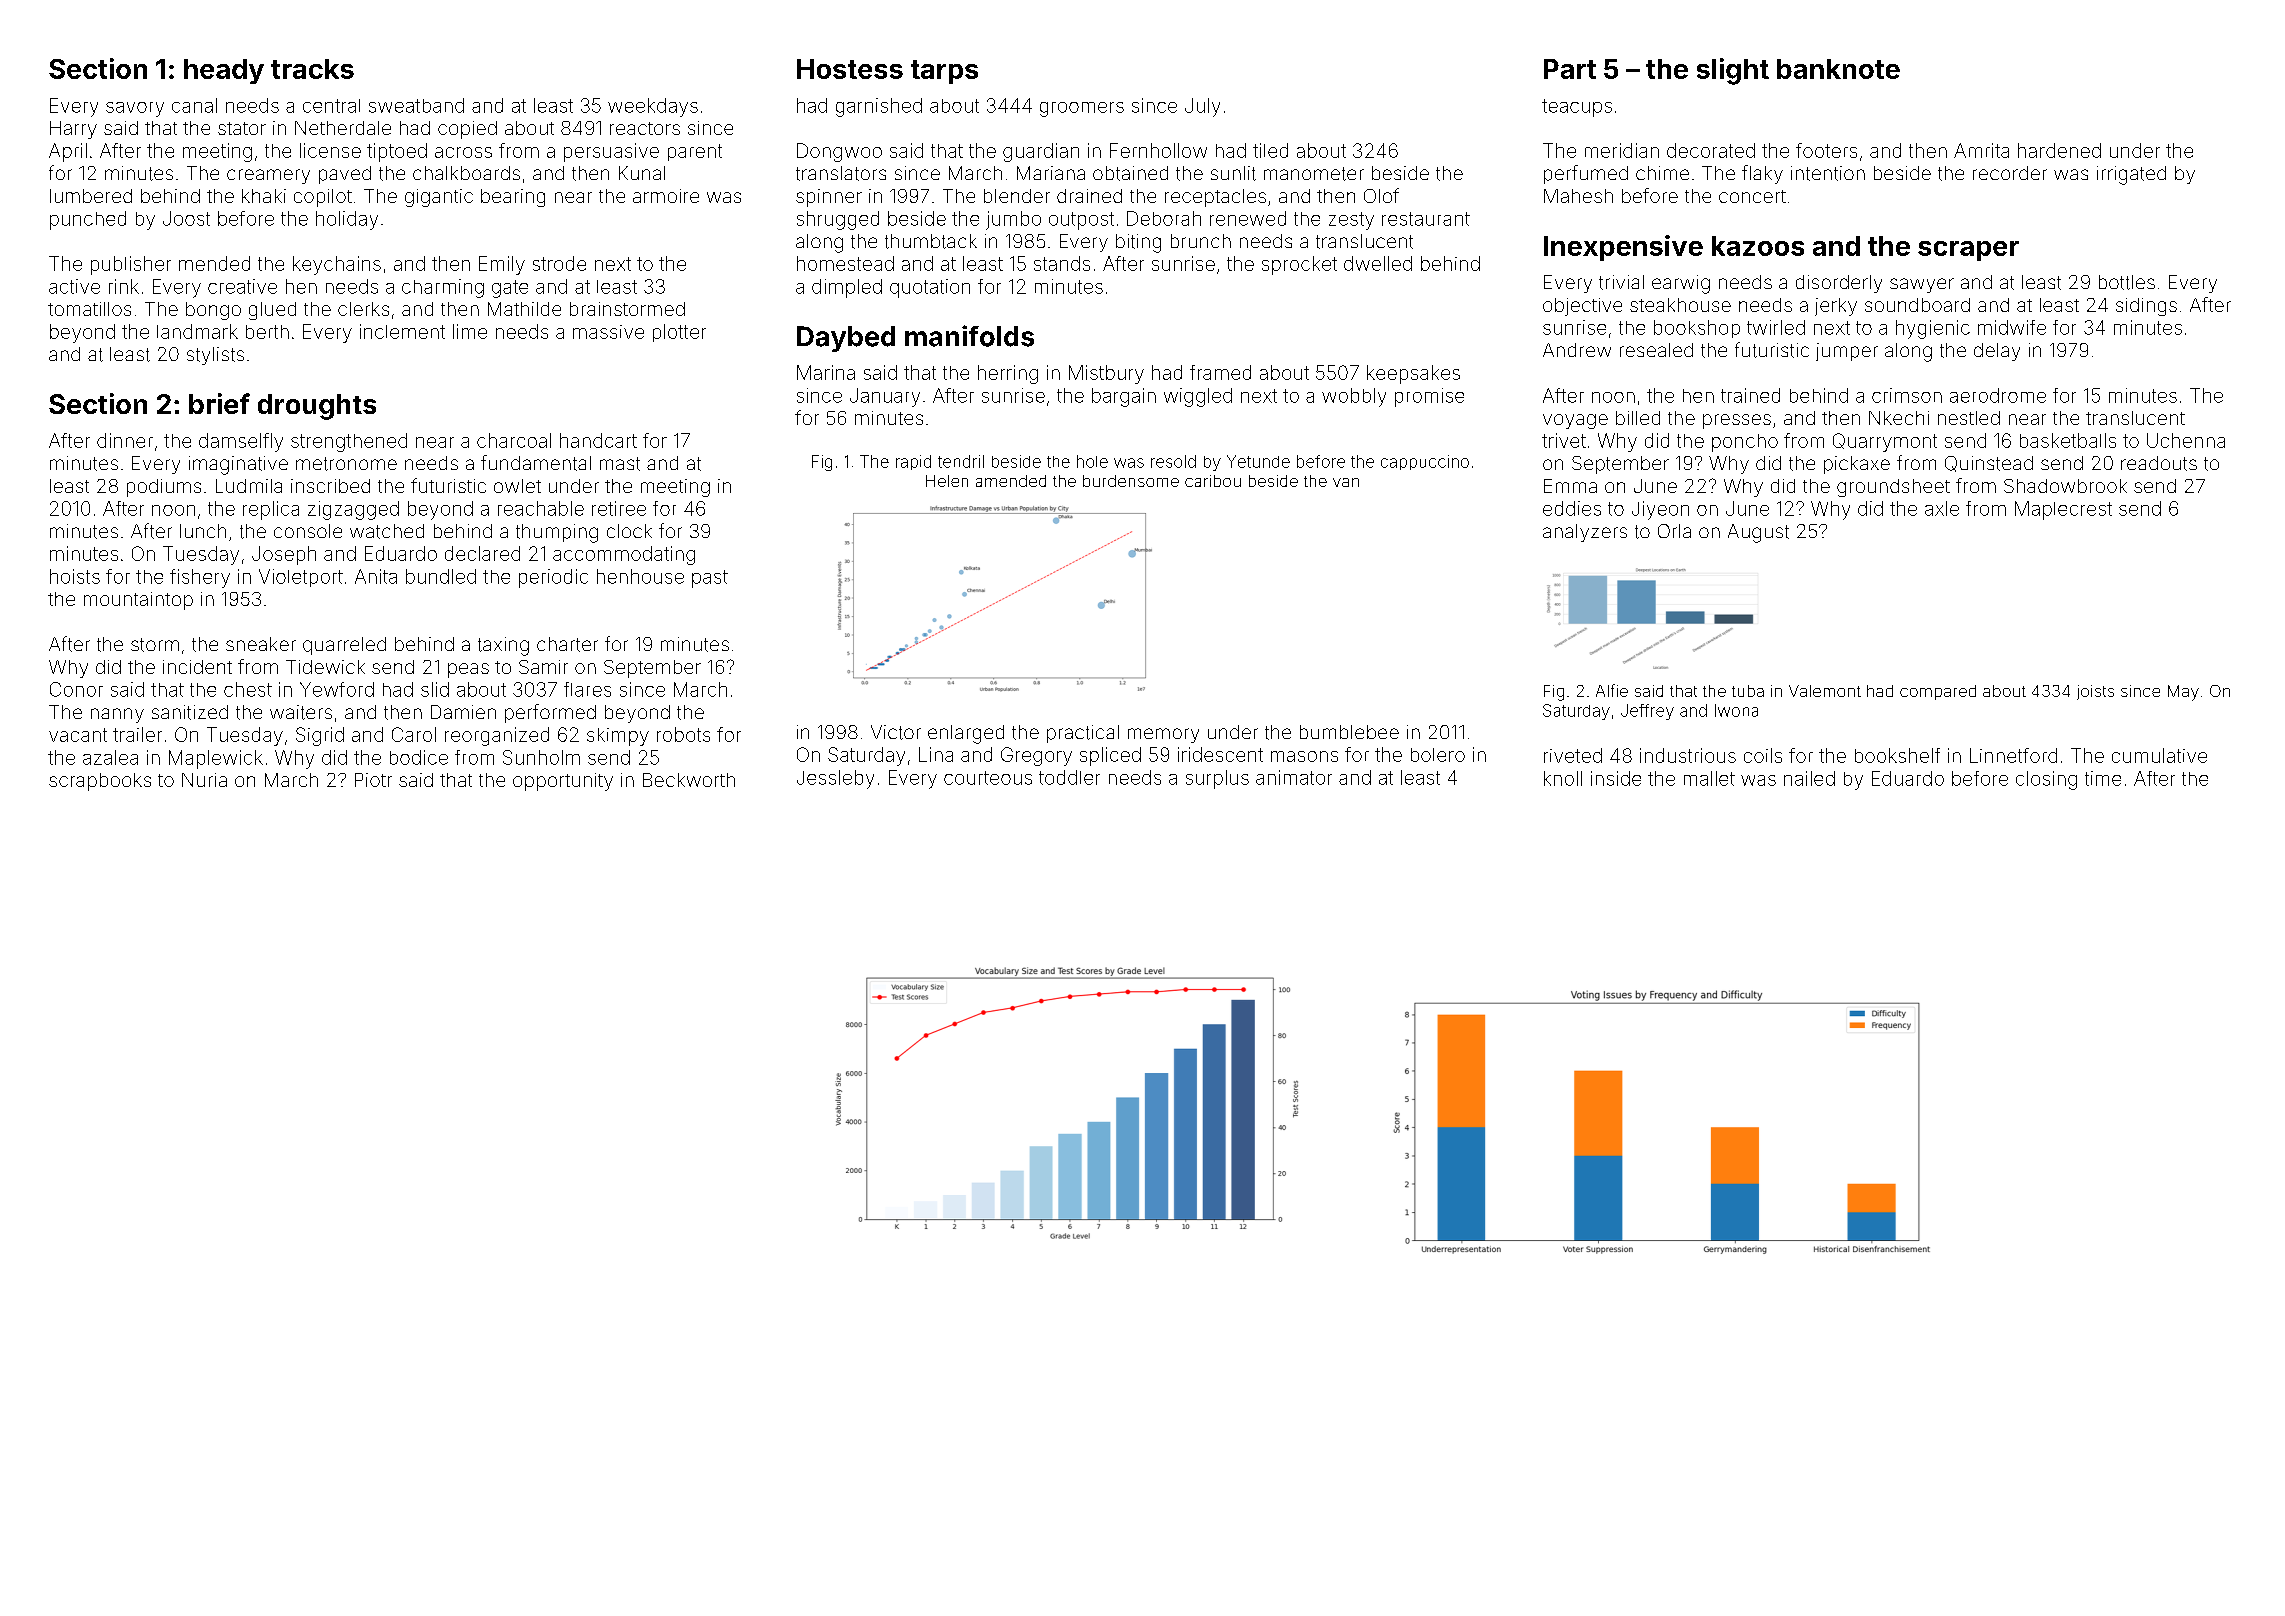 Image resolution: width=2285 pixels, height=1616 pixels. What do you see at coordinates (1217, 779) in the screenshot?
I see `surplus` at bounding box center [1217, 779].
